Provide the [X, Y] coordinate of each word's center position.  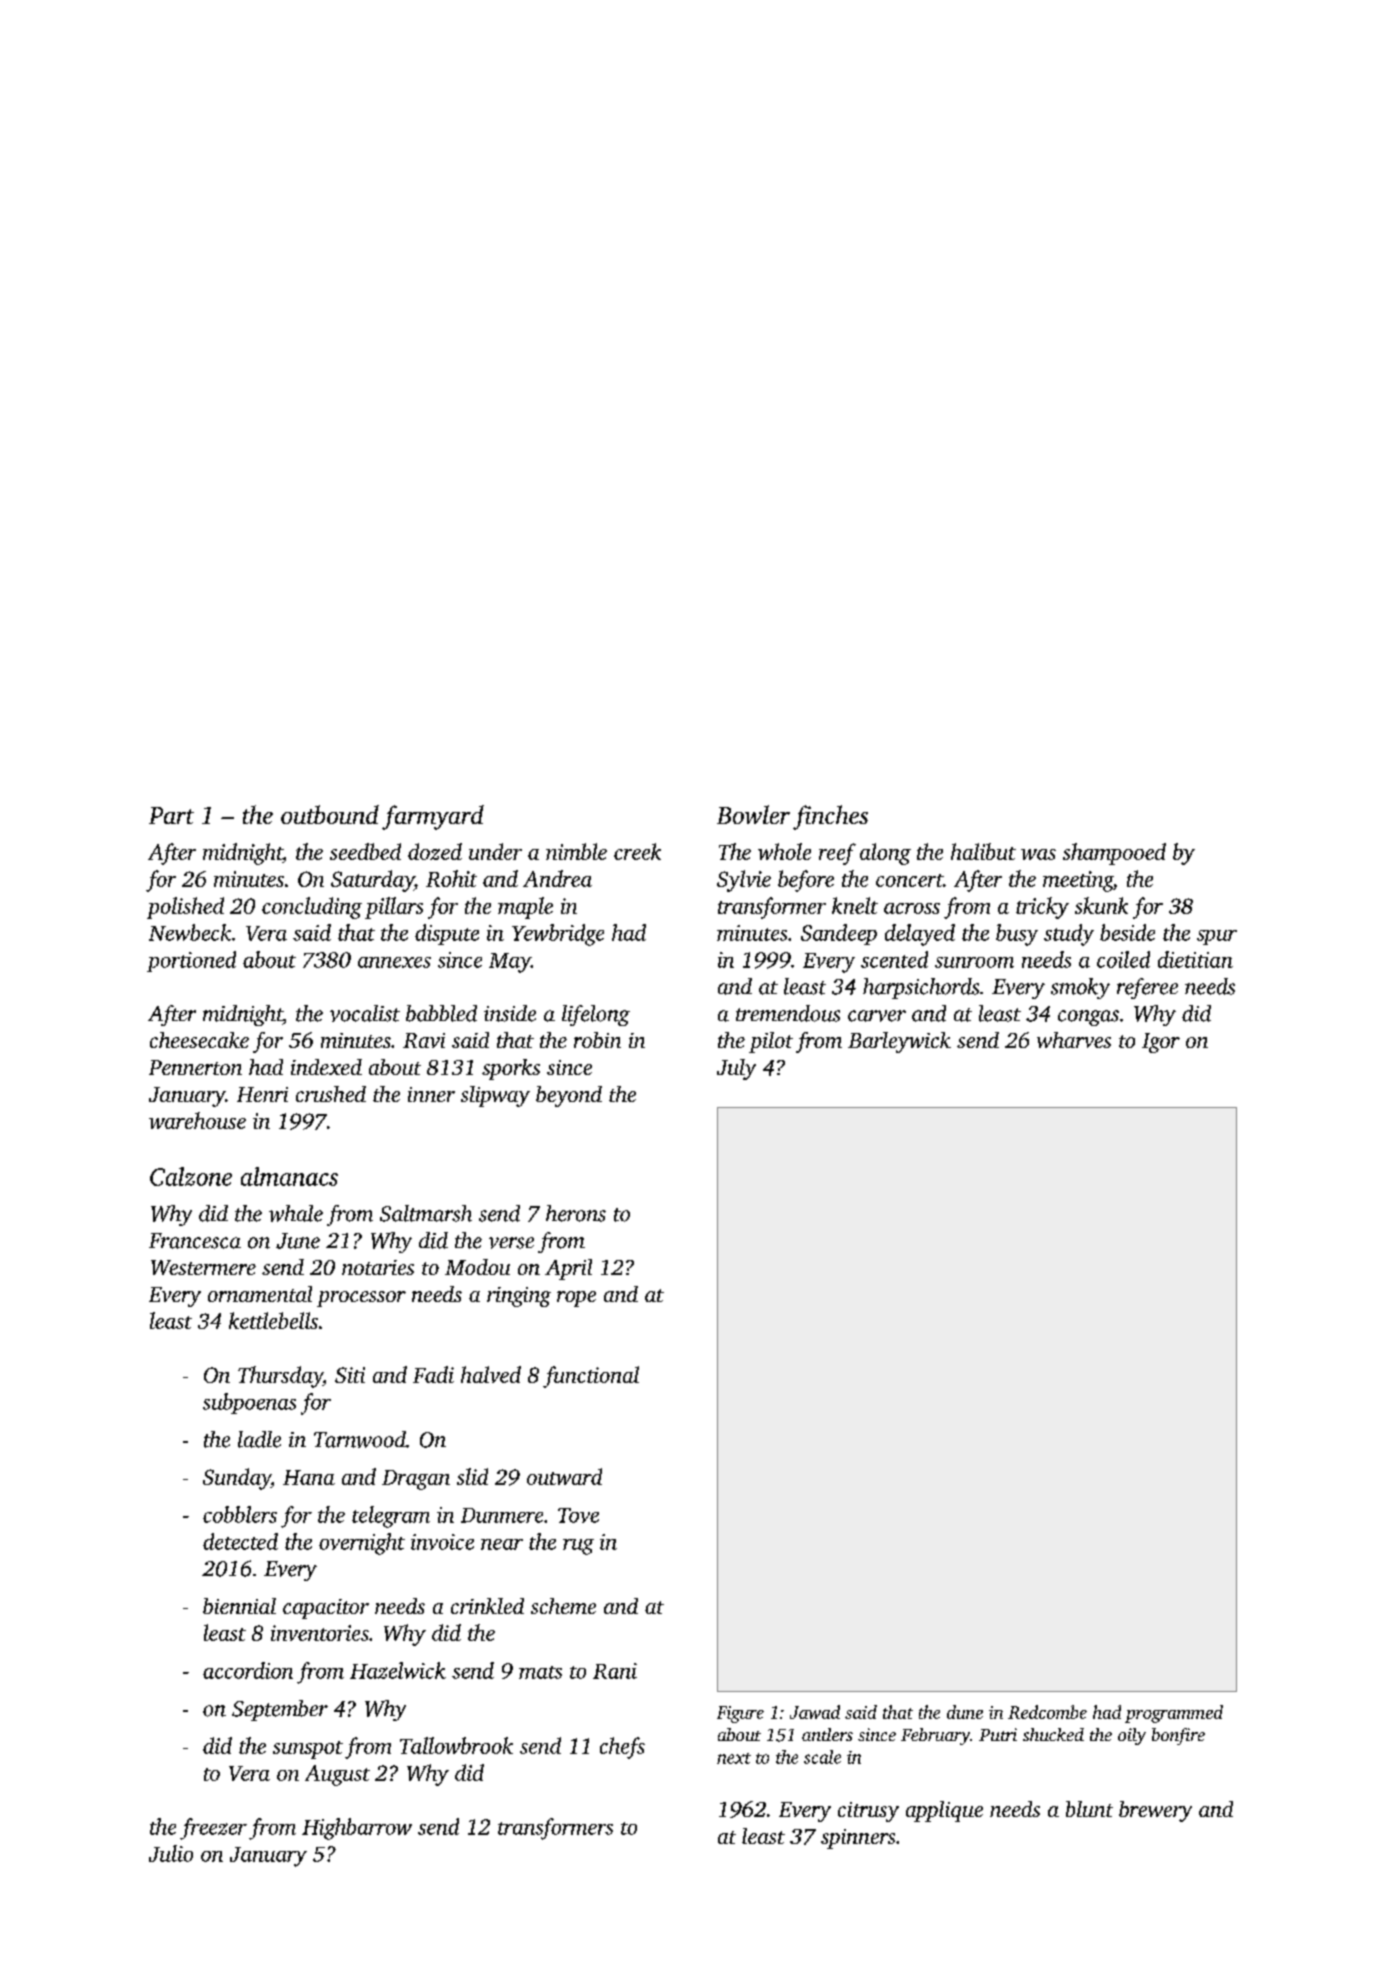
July [736, 1069]
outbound [330, 814]
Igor [1161, 1043]
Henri [262, 1094]
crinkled [487, 1606]
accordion [248, 1670]
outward [564, 1476]
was [1038, 854]
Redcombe [1047, 1712]
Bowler [753, 814]
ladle [259, 1439]
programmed [1174, 1714]
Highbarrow [357, 1829]
